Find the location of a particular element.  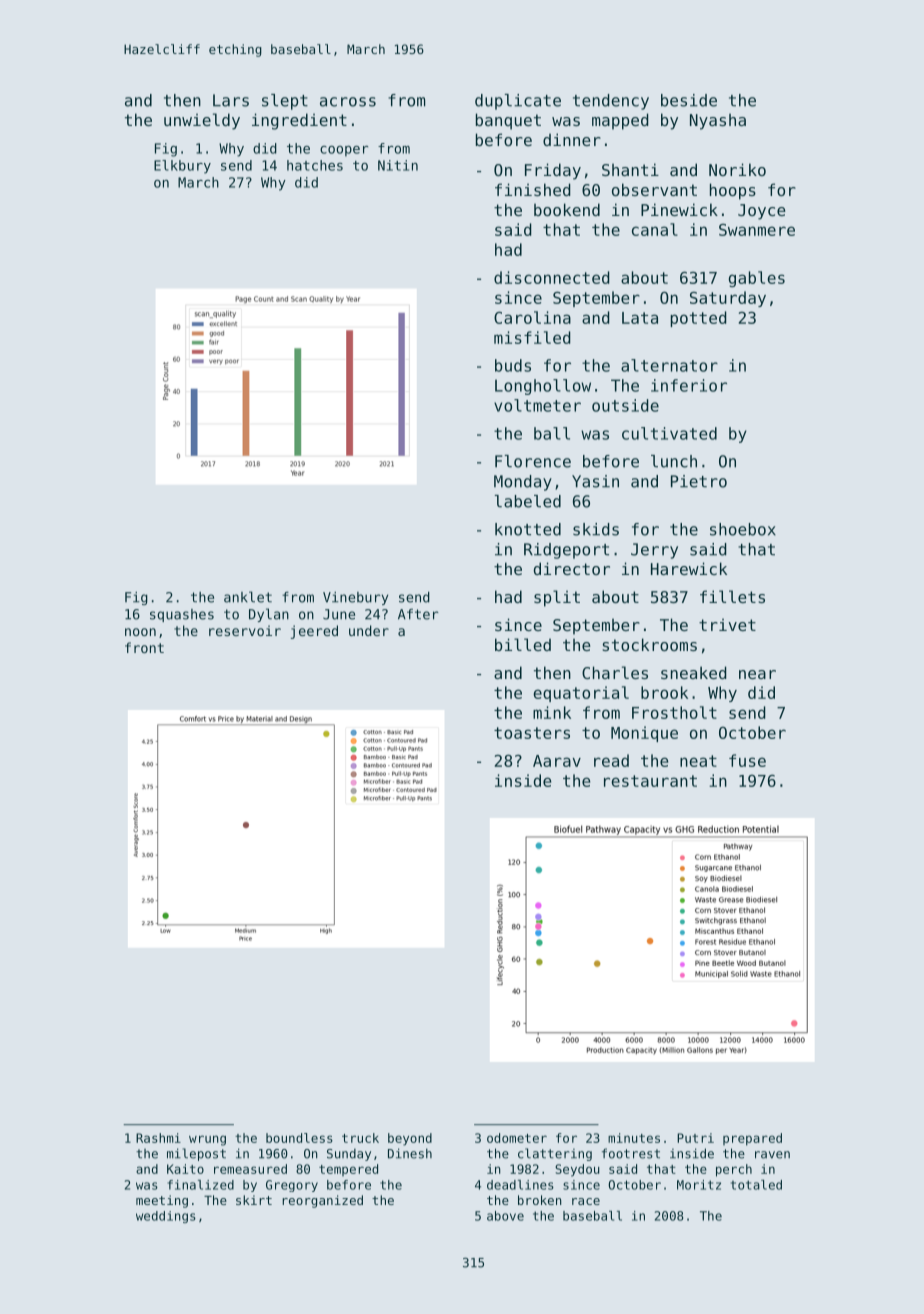

reorganized is located at coordinates (322, 1201).
